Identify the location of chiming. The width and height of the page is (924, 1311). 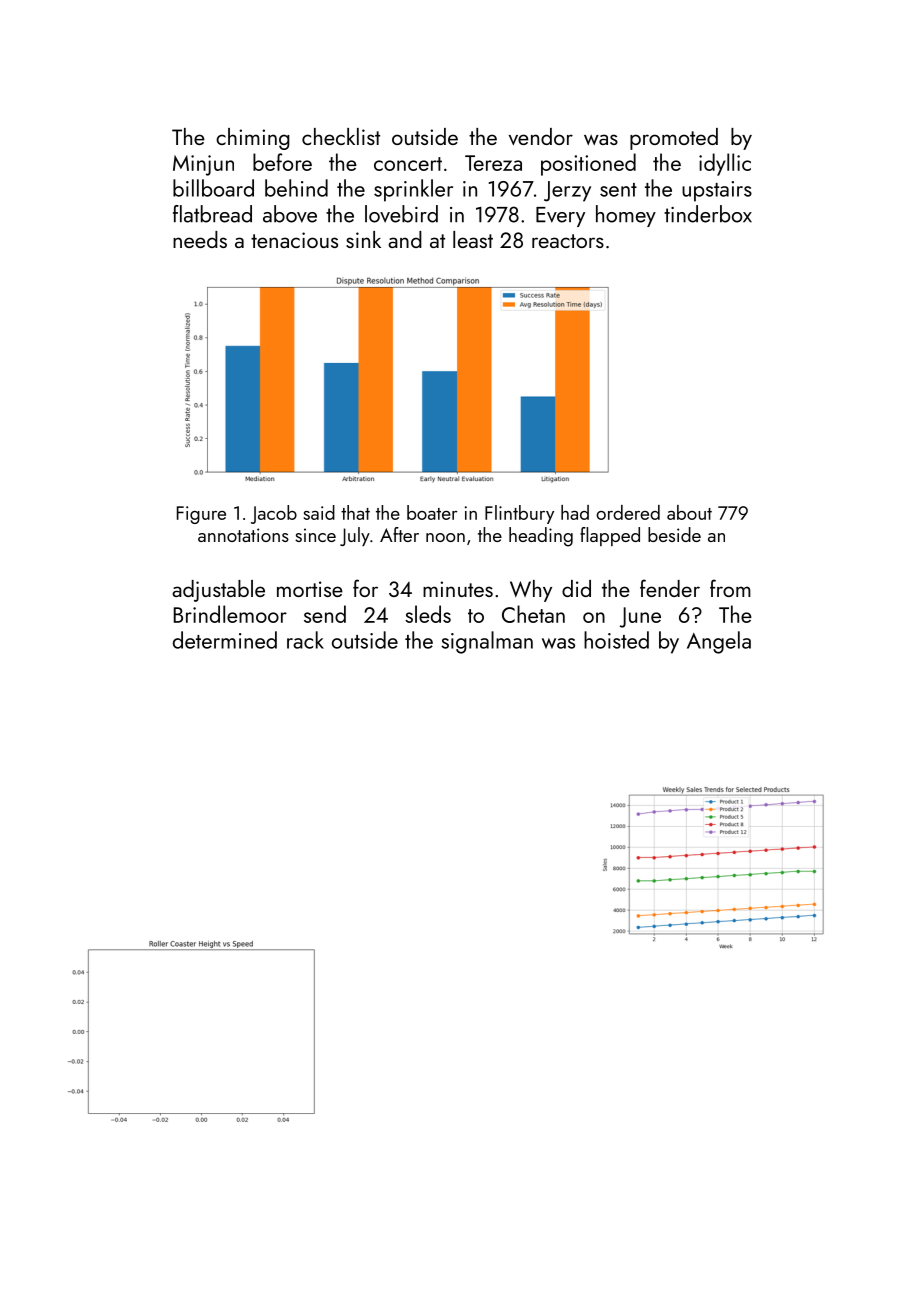
(253, 139).
